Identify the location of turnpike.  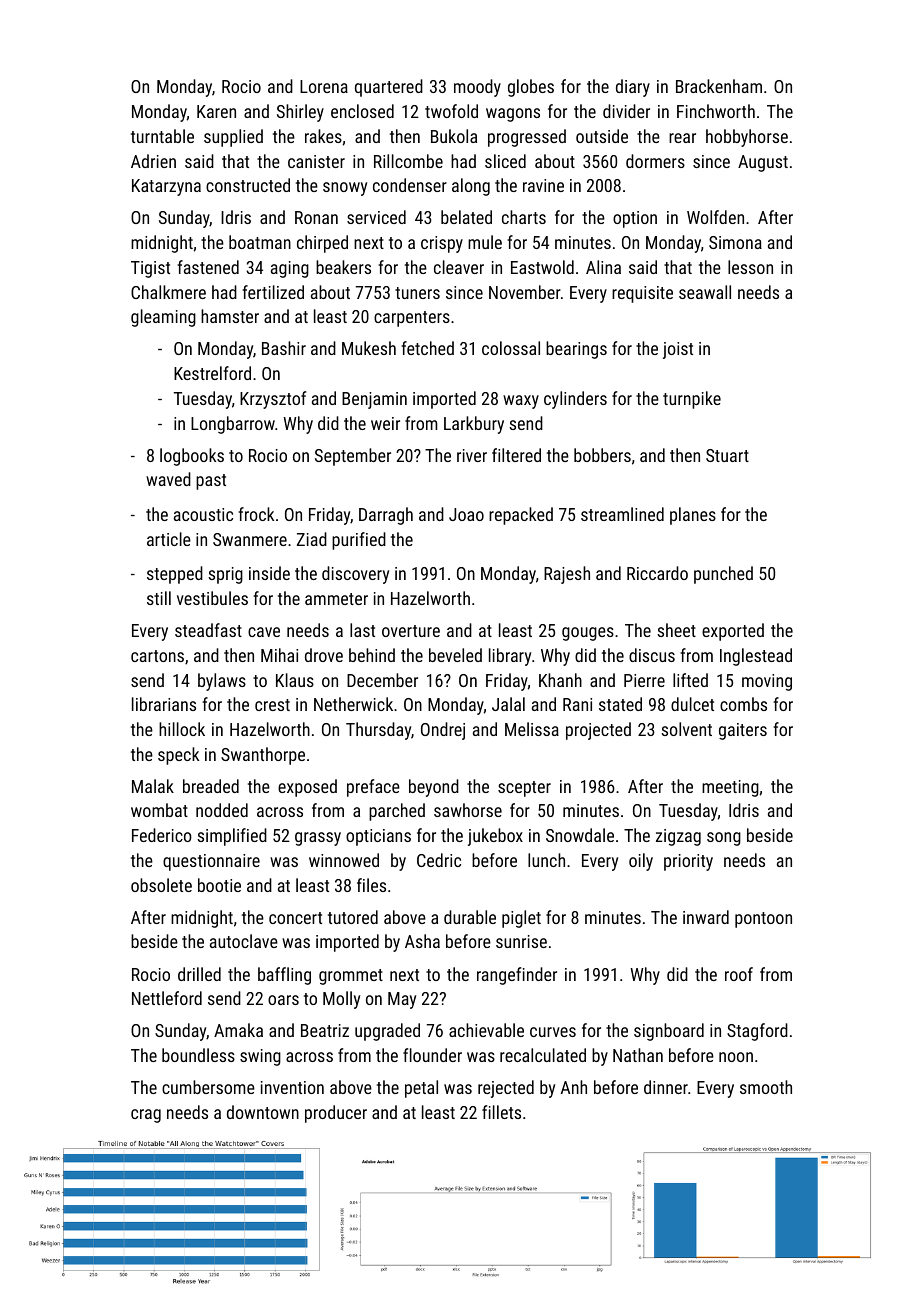
(692, 400).
